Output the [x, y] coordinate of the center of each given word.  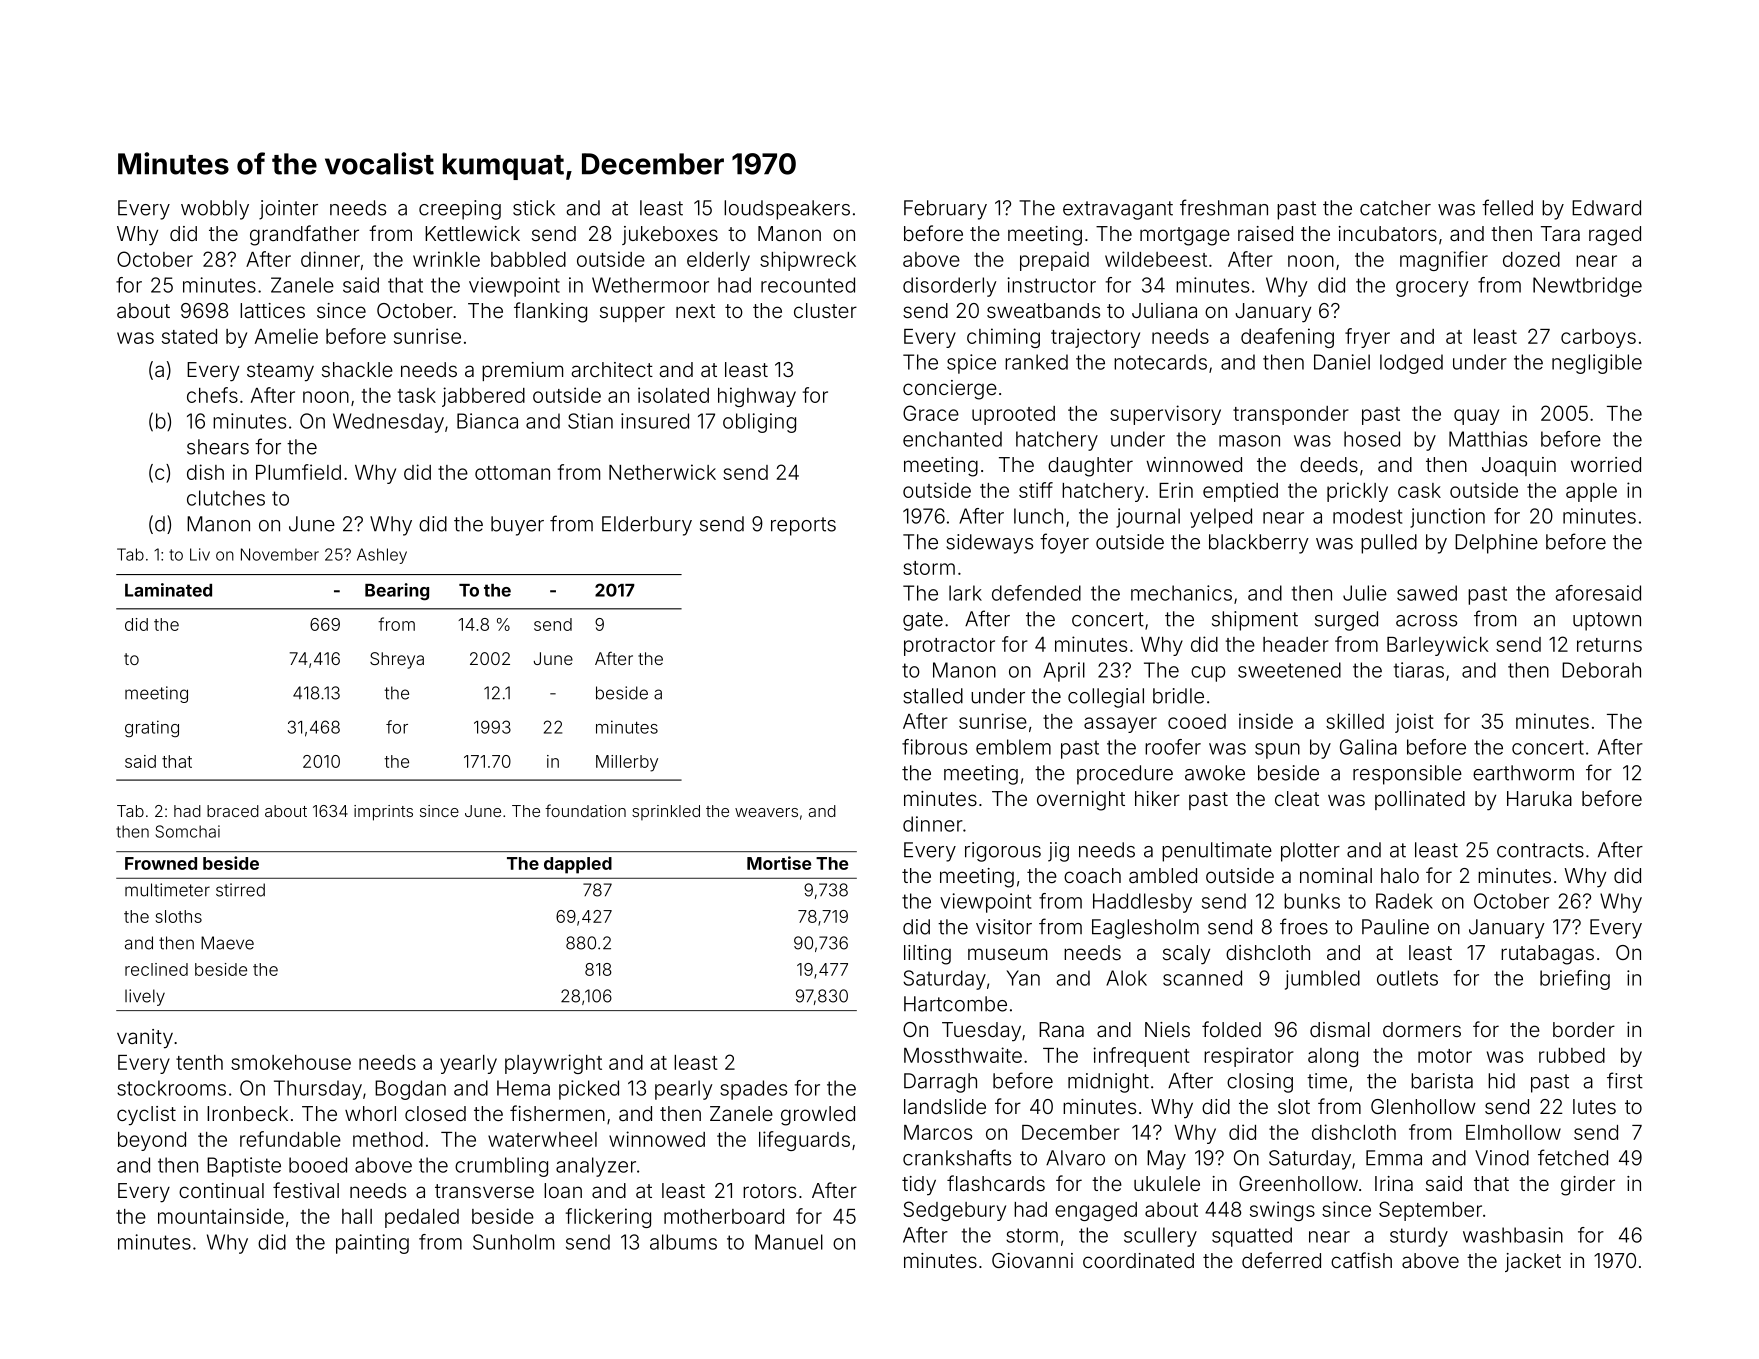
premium [522, 371]
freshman [1224, 207]
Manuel [789, 1242]
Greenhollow [1298, 1183]
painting [372, 1244]
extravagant [1118, 210]
